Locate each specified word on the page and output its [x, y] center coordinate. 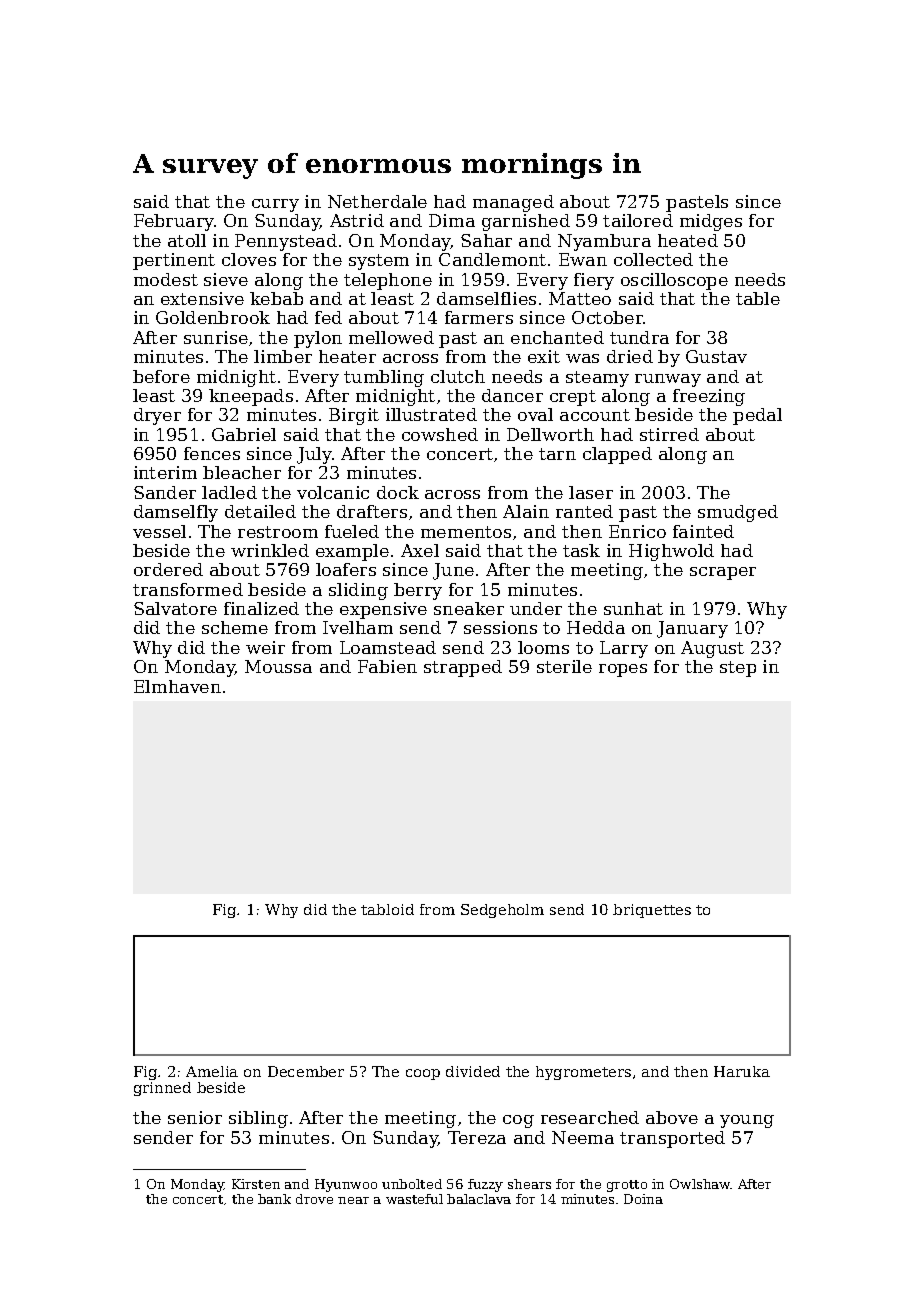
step [738, 669]
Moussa [278, 666]
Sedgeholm [502, 911]
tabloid [387, 909]
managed [513, 203]
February [174, 222]
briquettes [652, 911]
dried [630, 356]
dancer [512, 395]
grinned [162, 1089]
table [758, 298]
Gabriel [244, 434]
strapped [463, 668]
